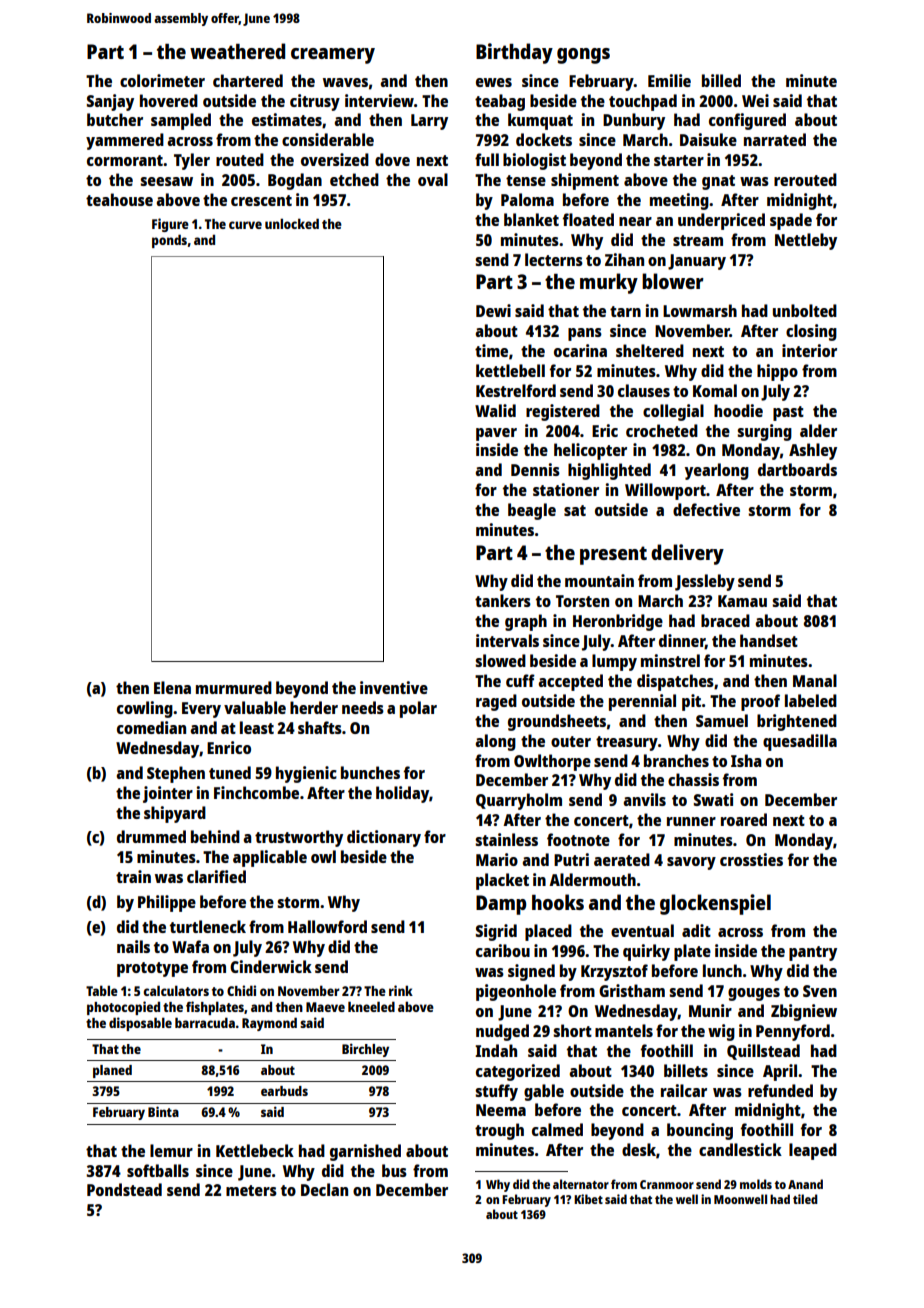  What do you see at coordinates (721, 80) in the page?
I see `billed` at bounding box center [721, 80].
